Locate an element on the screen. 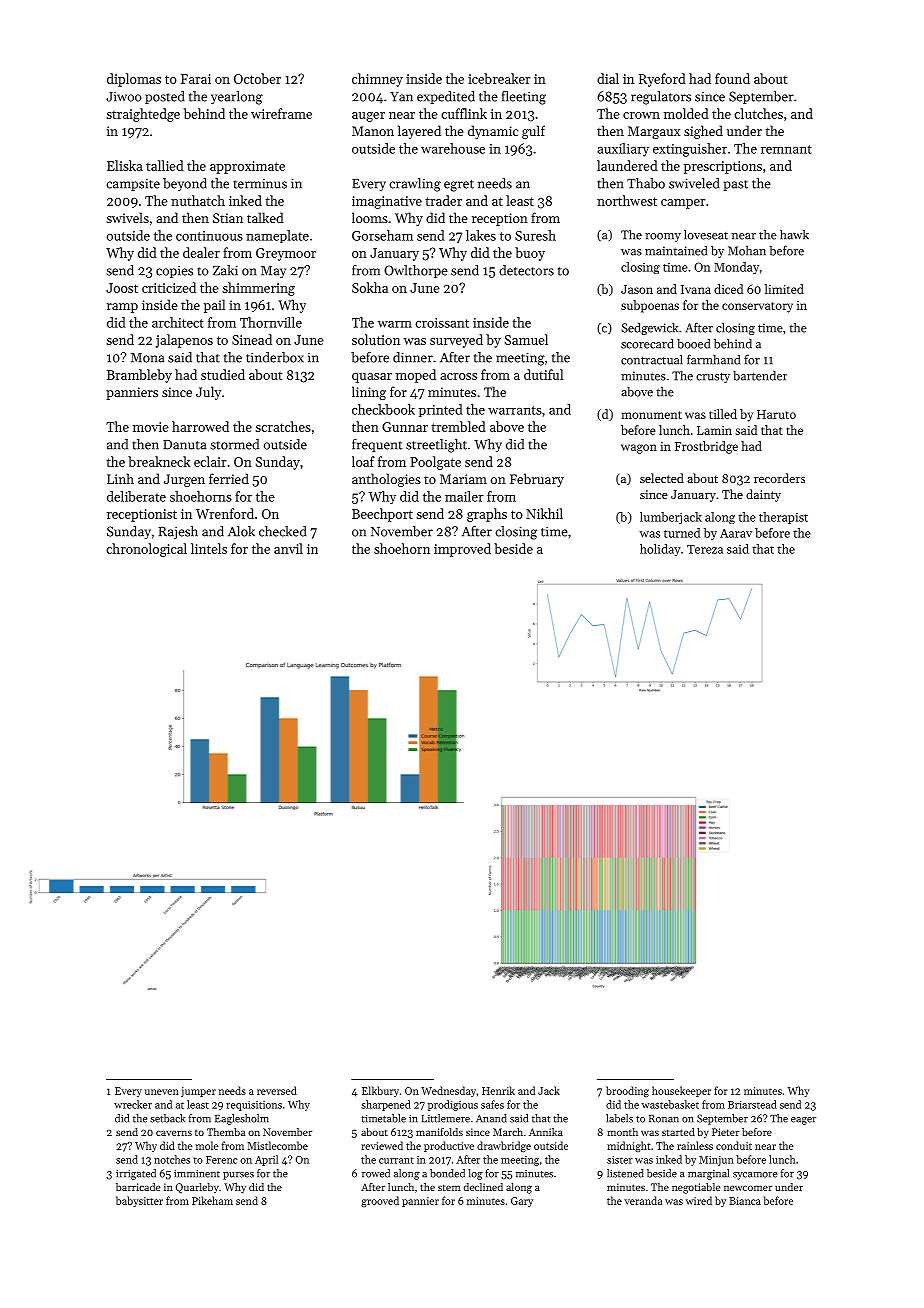  lintels is located at coordinates (209, 548).
